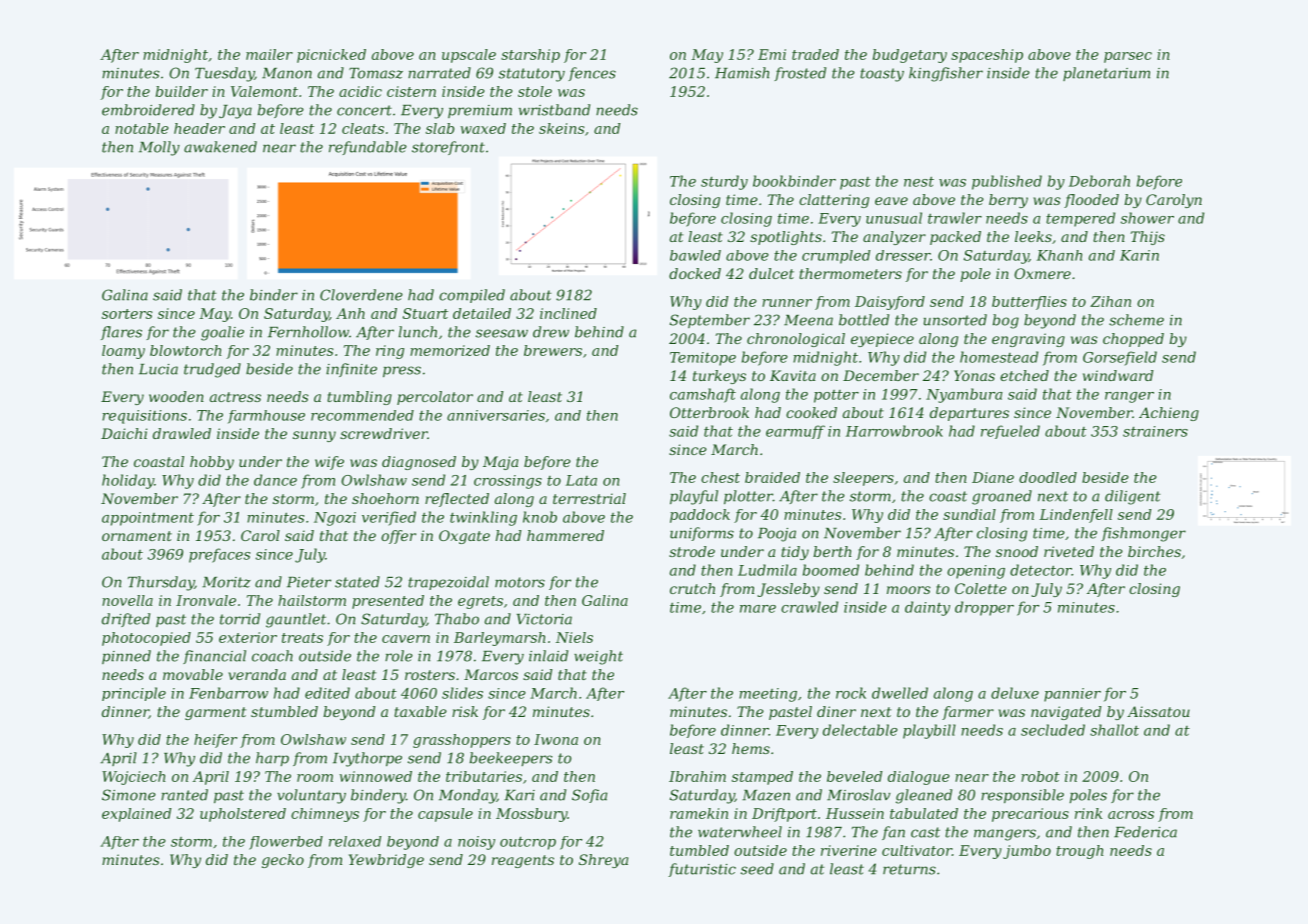 The image size is (1308, 924). I want to click on explained, so click(136, 815).
